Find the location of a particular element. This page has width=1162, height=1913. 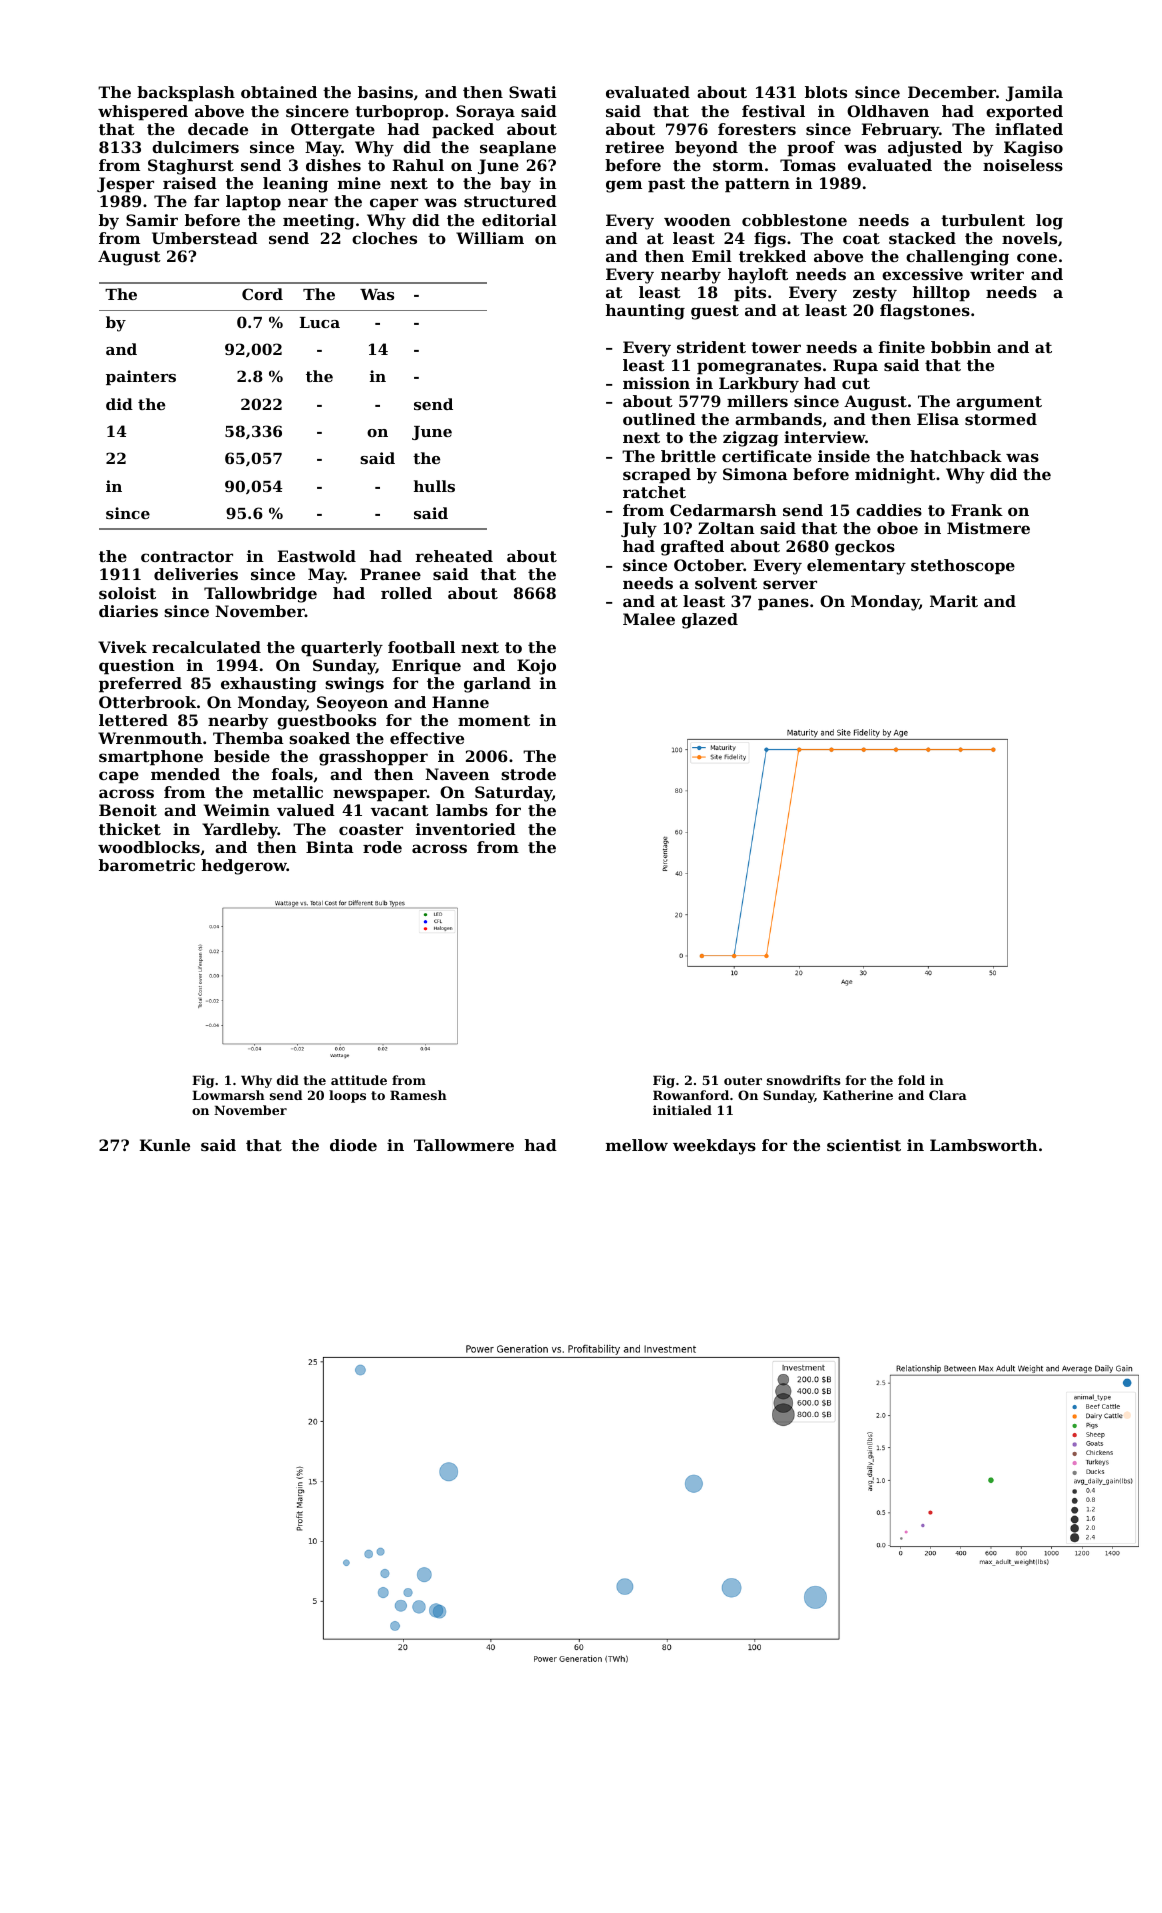

Tallowmere is located at coordinates (464, 1145).
